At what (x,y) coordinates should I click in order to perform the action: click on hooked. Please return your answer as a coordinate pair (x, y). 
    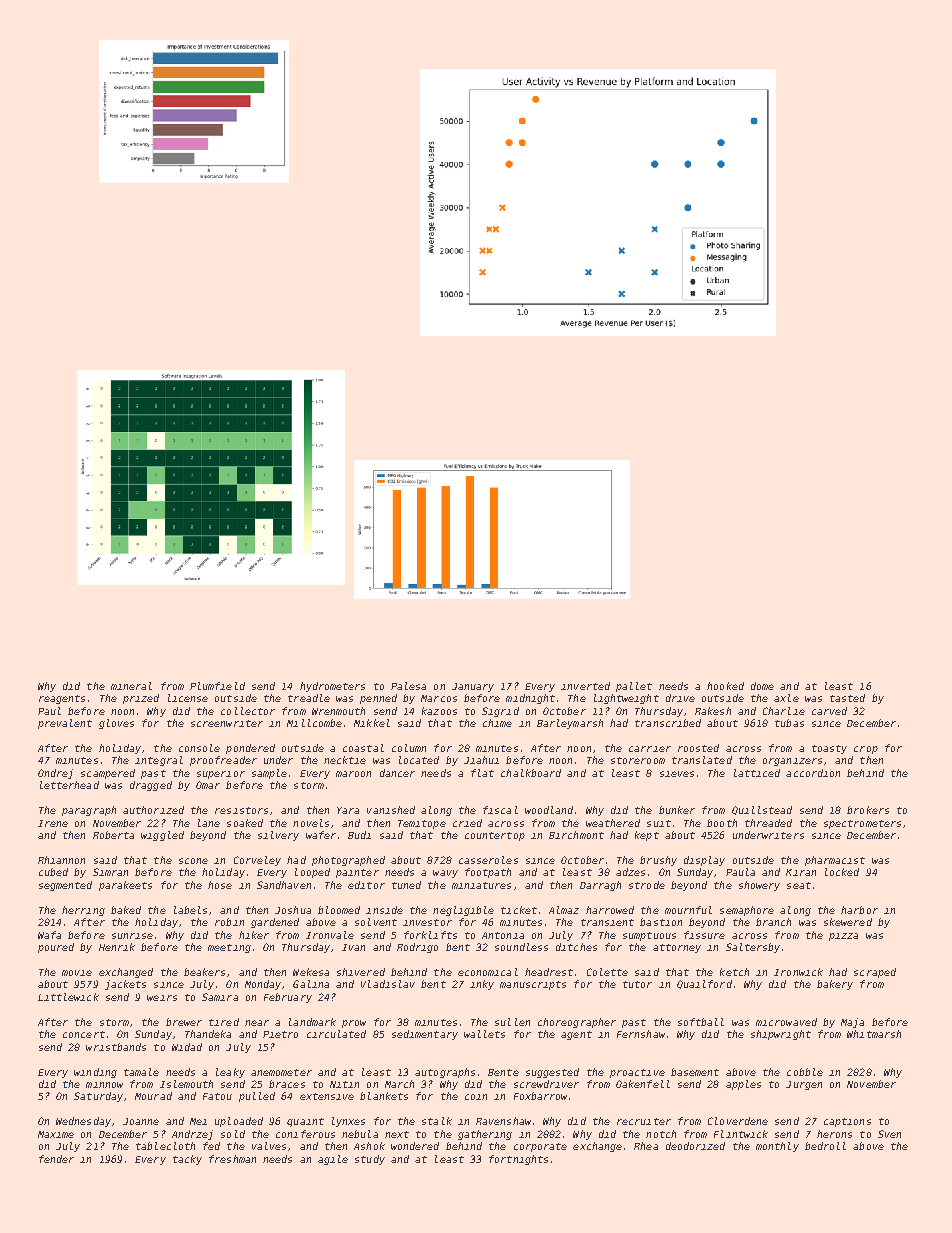
    Looking at the image, I should click on (725, 686).
